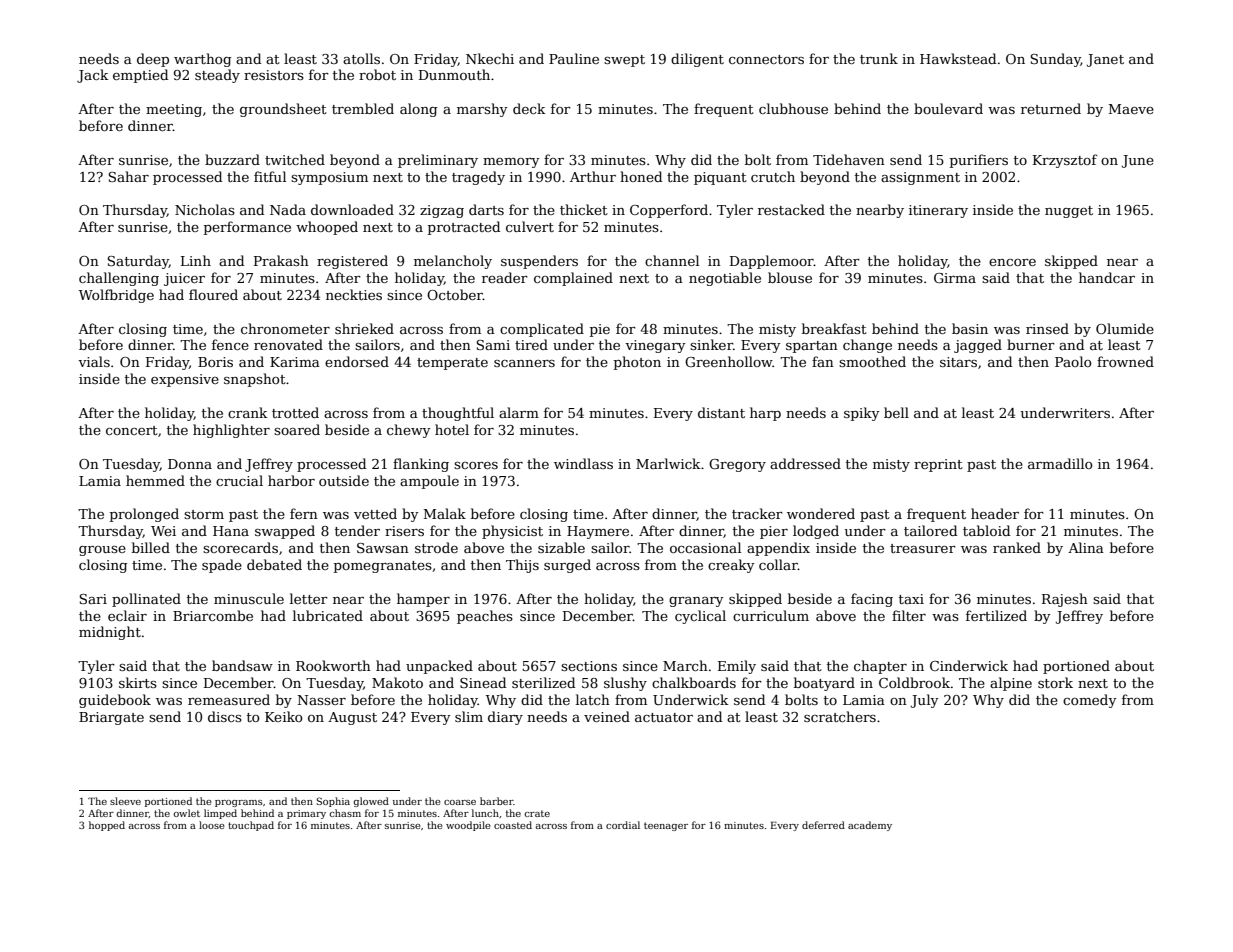 The image size is (1233, 952). Describe the element at coordinates (281, 260) in the screenshot. I see `Prakash` at that location.
